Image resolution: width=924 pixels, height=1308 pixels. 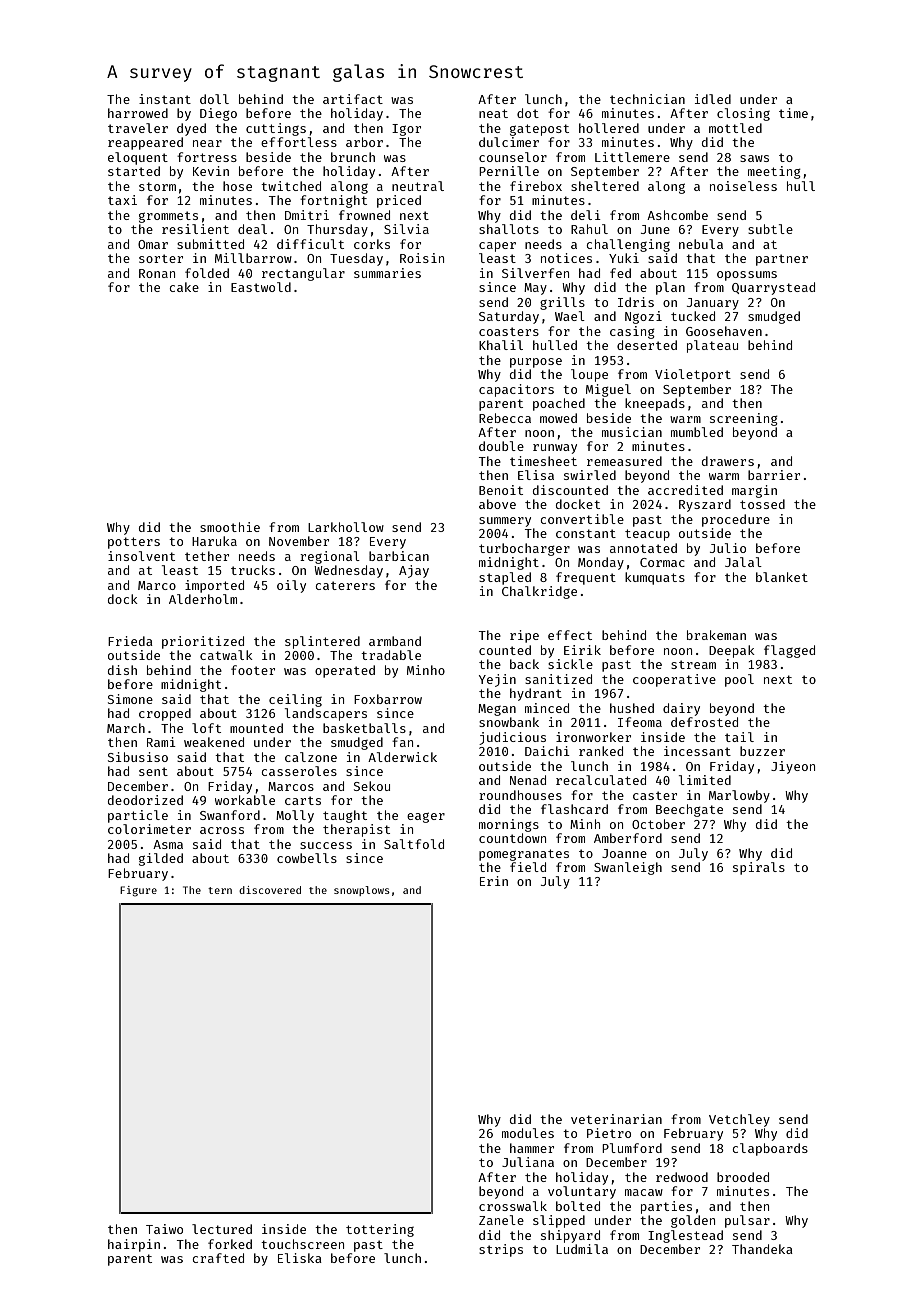 I want to click on modules, so click(x=528, y=1133).
